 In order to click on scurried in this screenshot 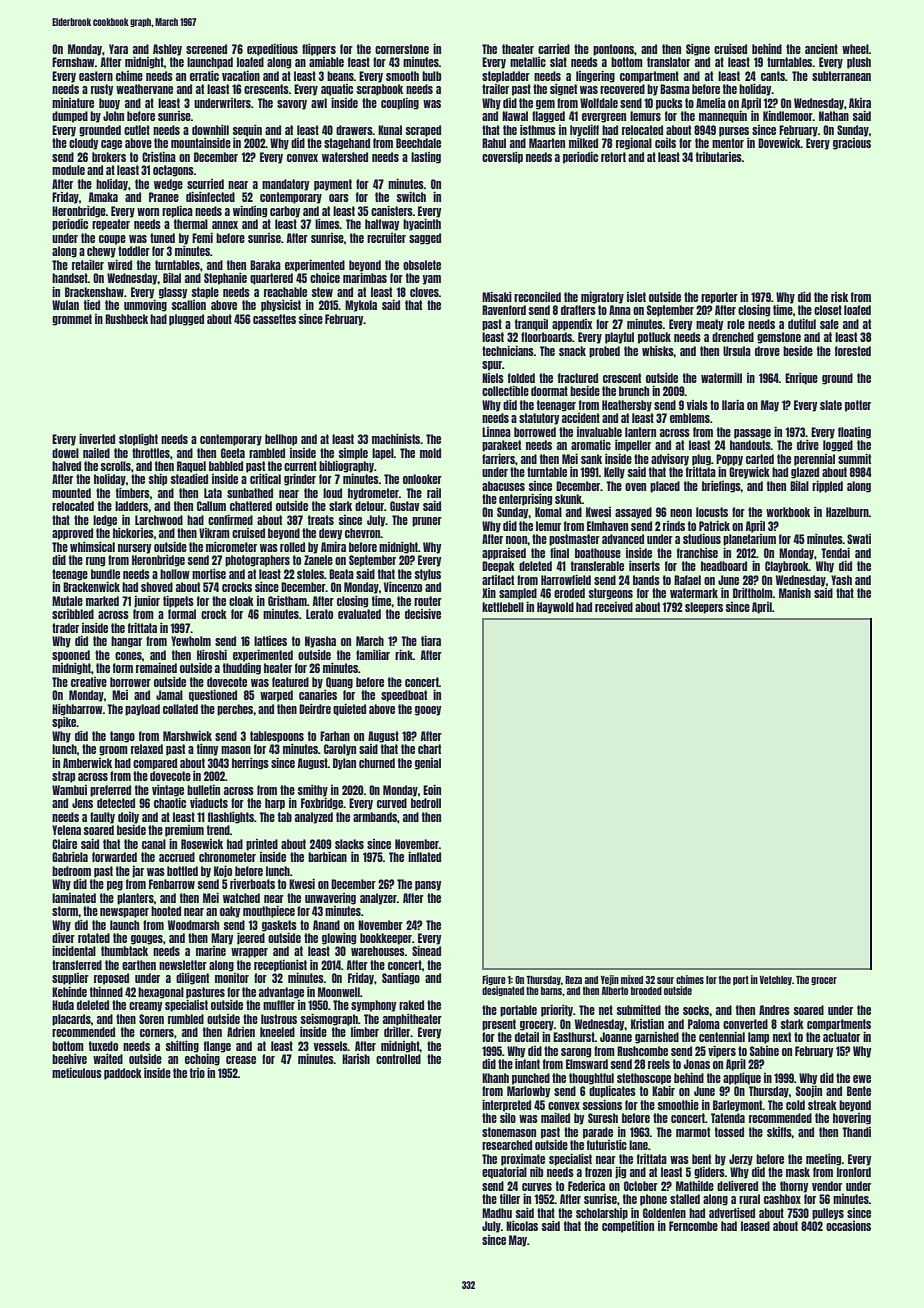, I will do `click(205, 184)`.
